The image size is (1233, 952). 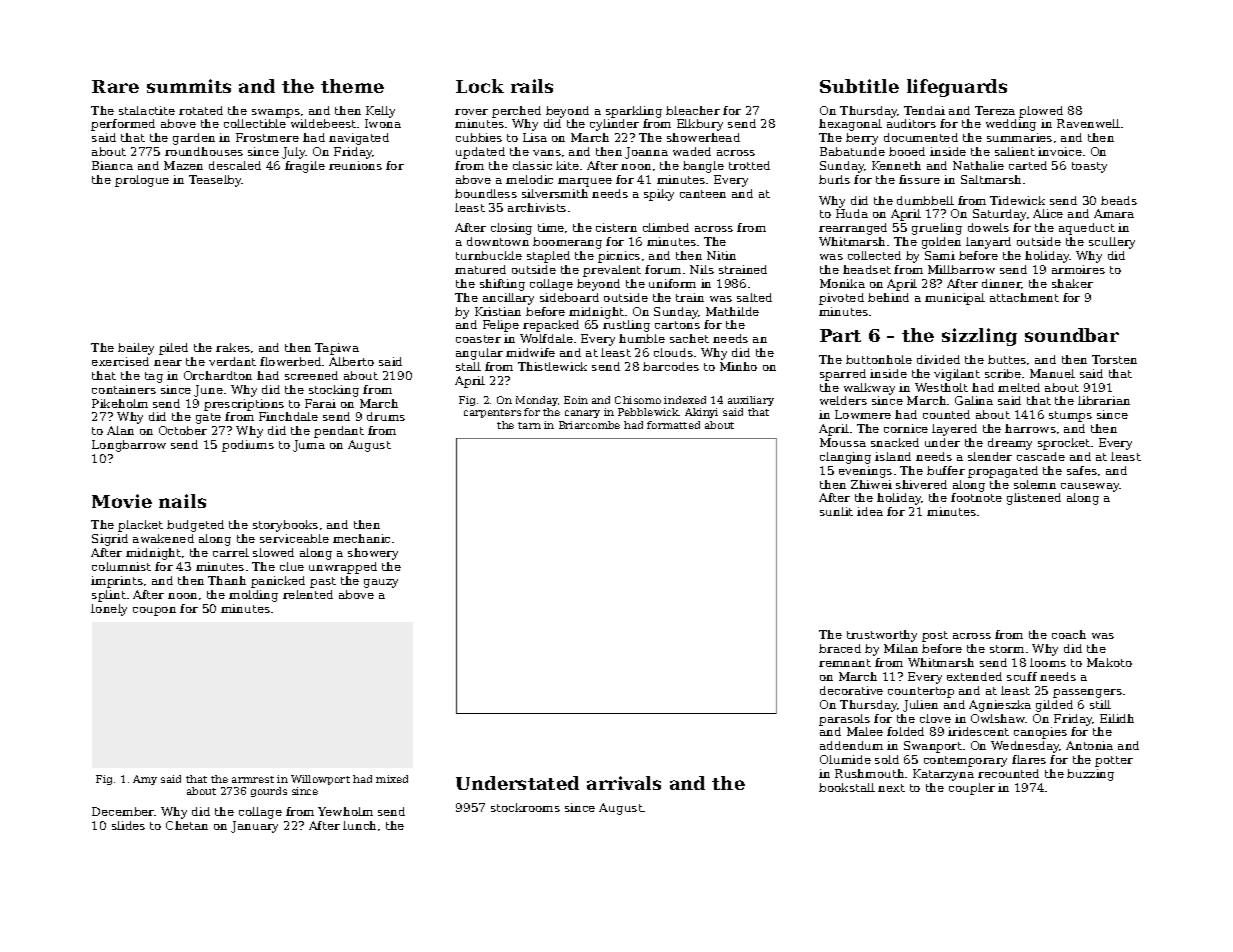 I want to click on tarn, so click(x=529, y=425).
